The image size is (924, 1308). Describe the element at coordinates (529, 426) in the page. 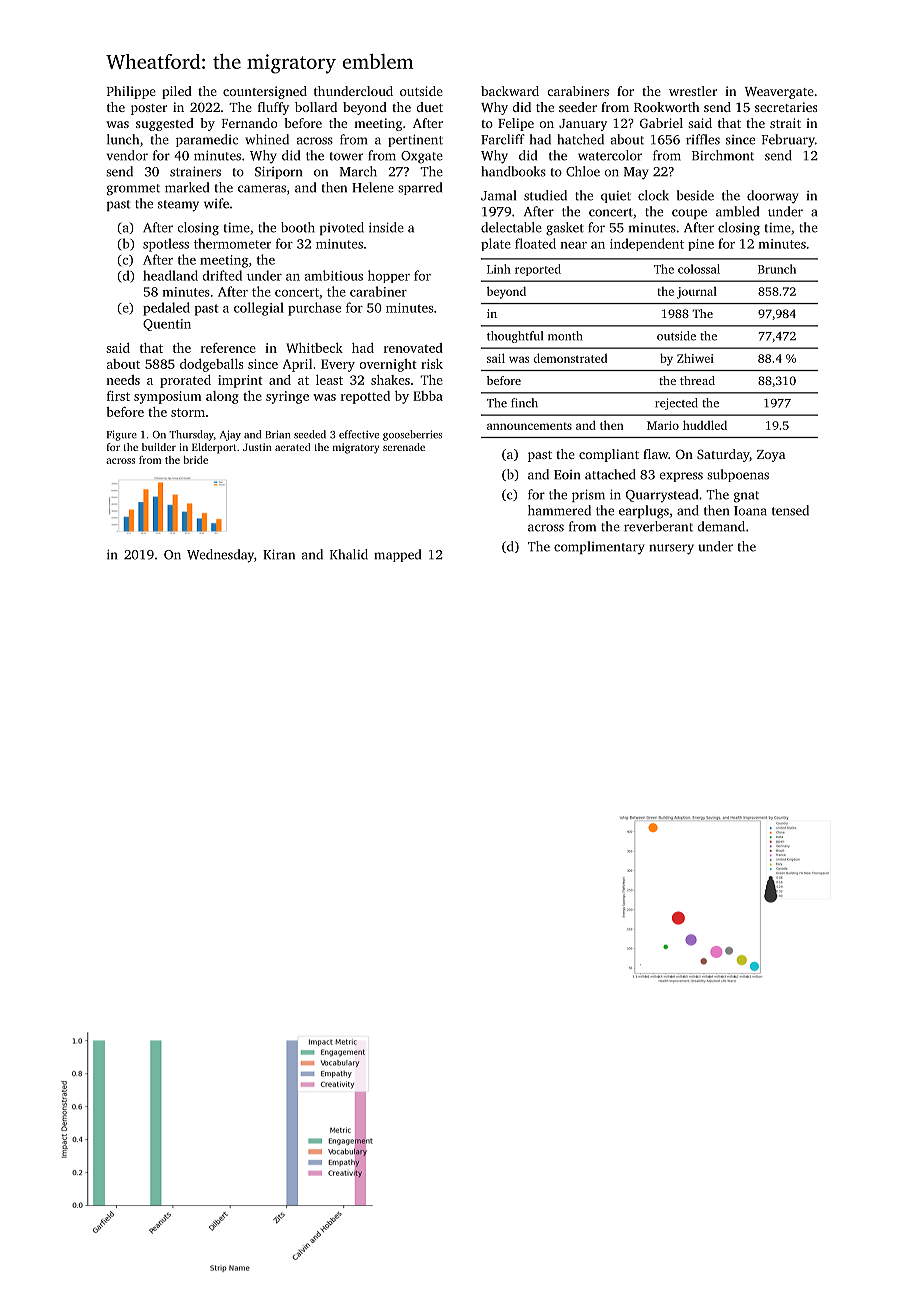

I see `announcements` at that location.
